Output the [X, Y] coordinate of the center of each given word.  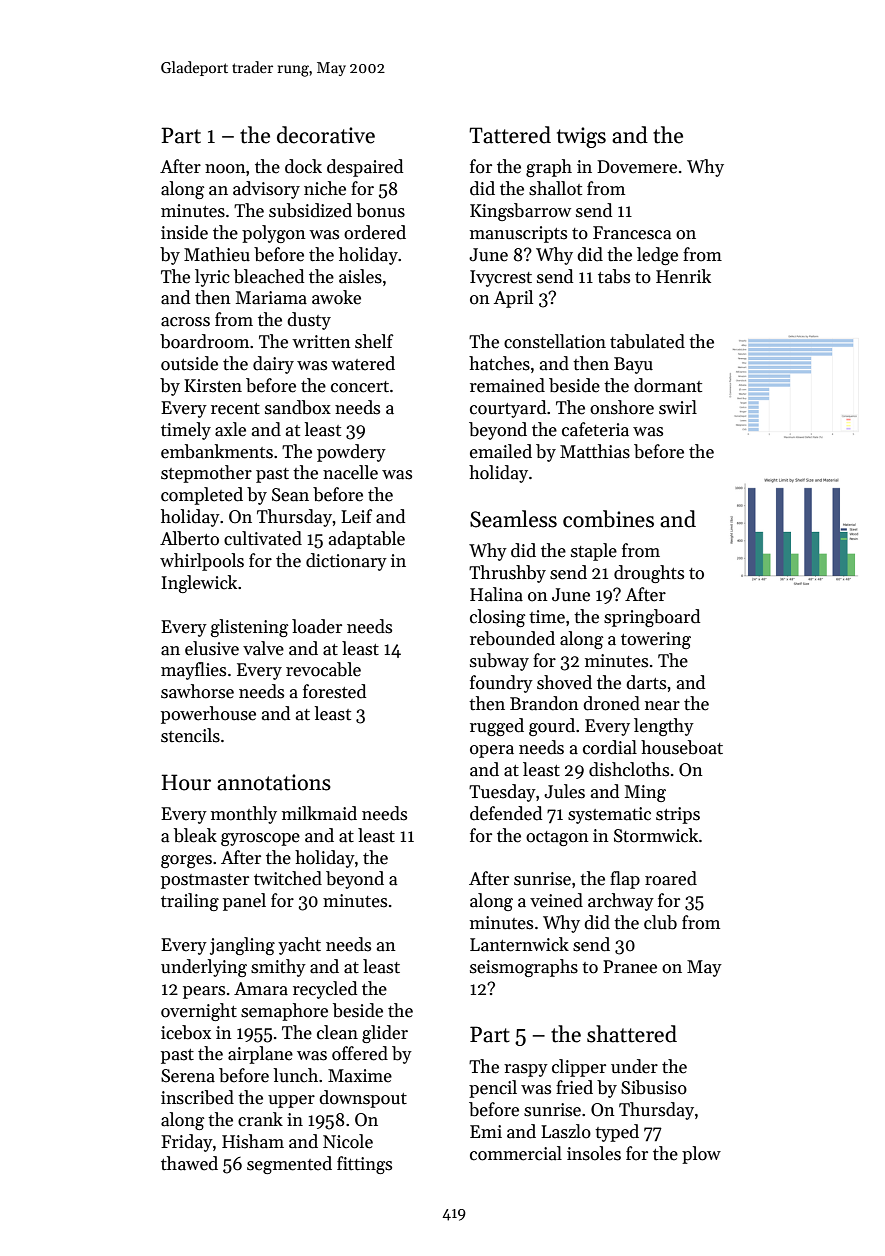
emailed [501, 451]
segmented [289, 1165]
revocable [323, 669]
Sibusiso [654, 1087]
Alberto [189, 538]
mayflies [193, 671]
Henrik [683, 276]
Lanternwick [519, 944]
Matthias [595, 451]
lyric [212, 278]
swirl [678, 407]
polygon [274, 234]
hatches [499, 363]
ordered [375, 232]
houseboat [682, 747]
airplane [260, 1055]
